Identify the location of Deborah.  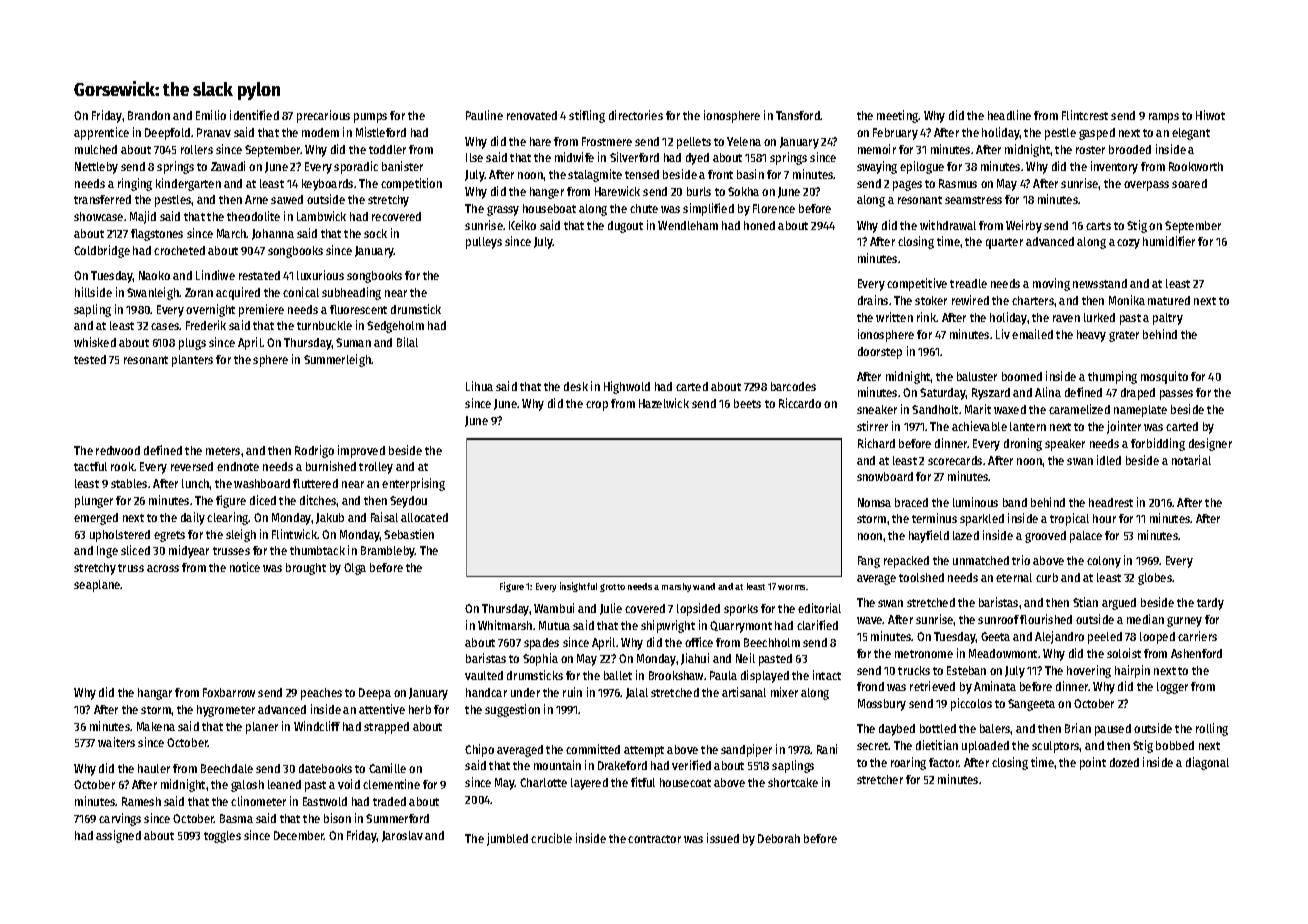
(779, 838).
